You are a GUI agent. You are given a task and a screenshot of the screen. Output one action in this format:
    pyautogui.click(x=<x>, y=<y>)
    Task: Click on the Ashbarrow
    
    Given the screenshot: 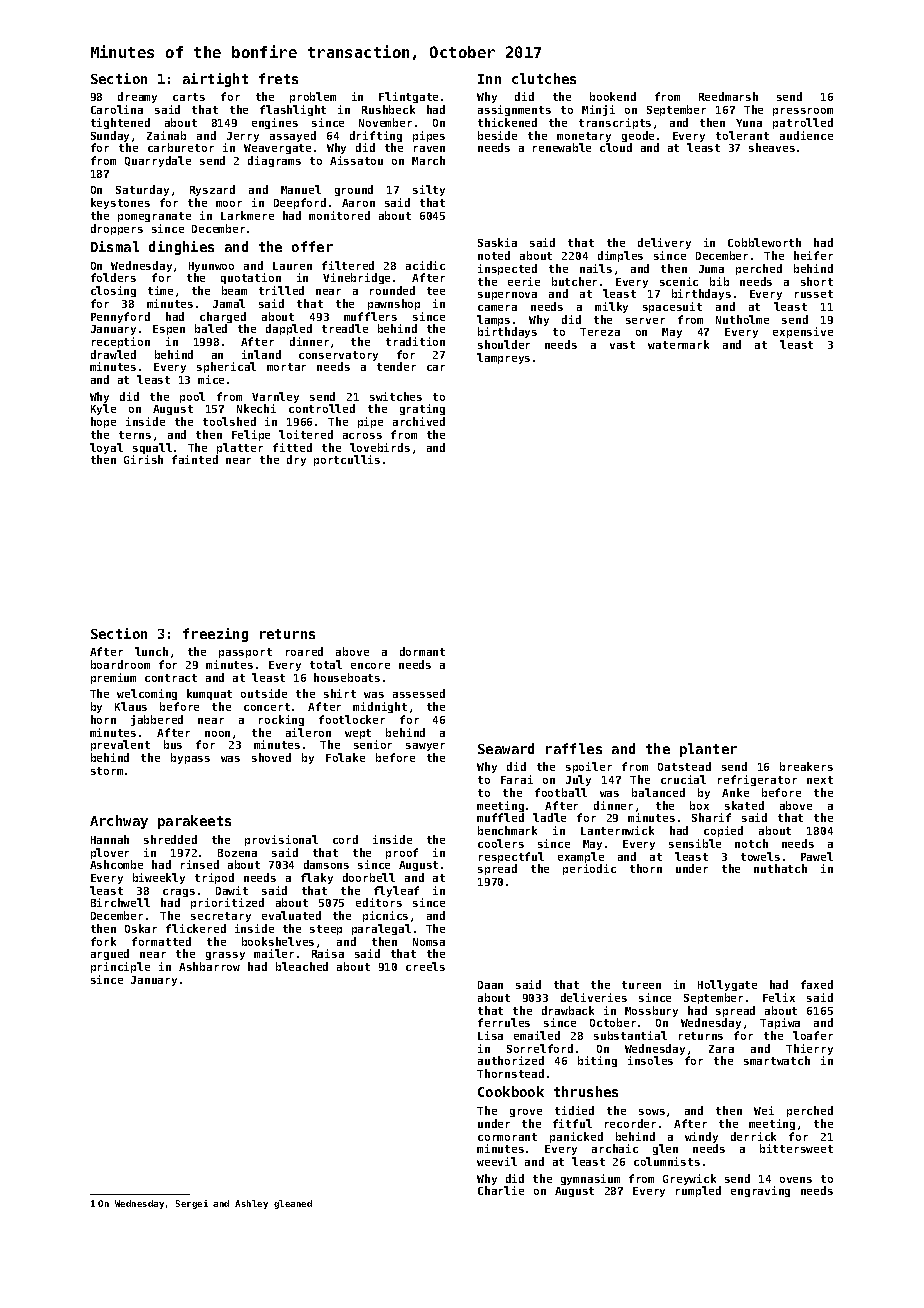 What is the action you would take?
    pyautogui.click(x=209, y=966)
